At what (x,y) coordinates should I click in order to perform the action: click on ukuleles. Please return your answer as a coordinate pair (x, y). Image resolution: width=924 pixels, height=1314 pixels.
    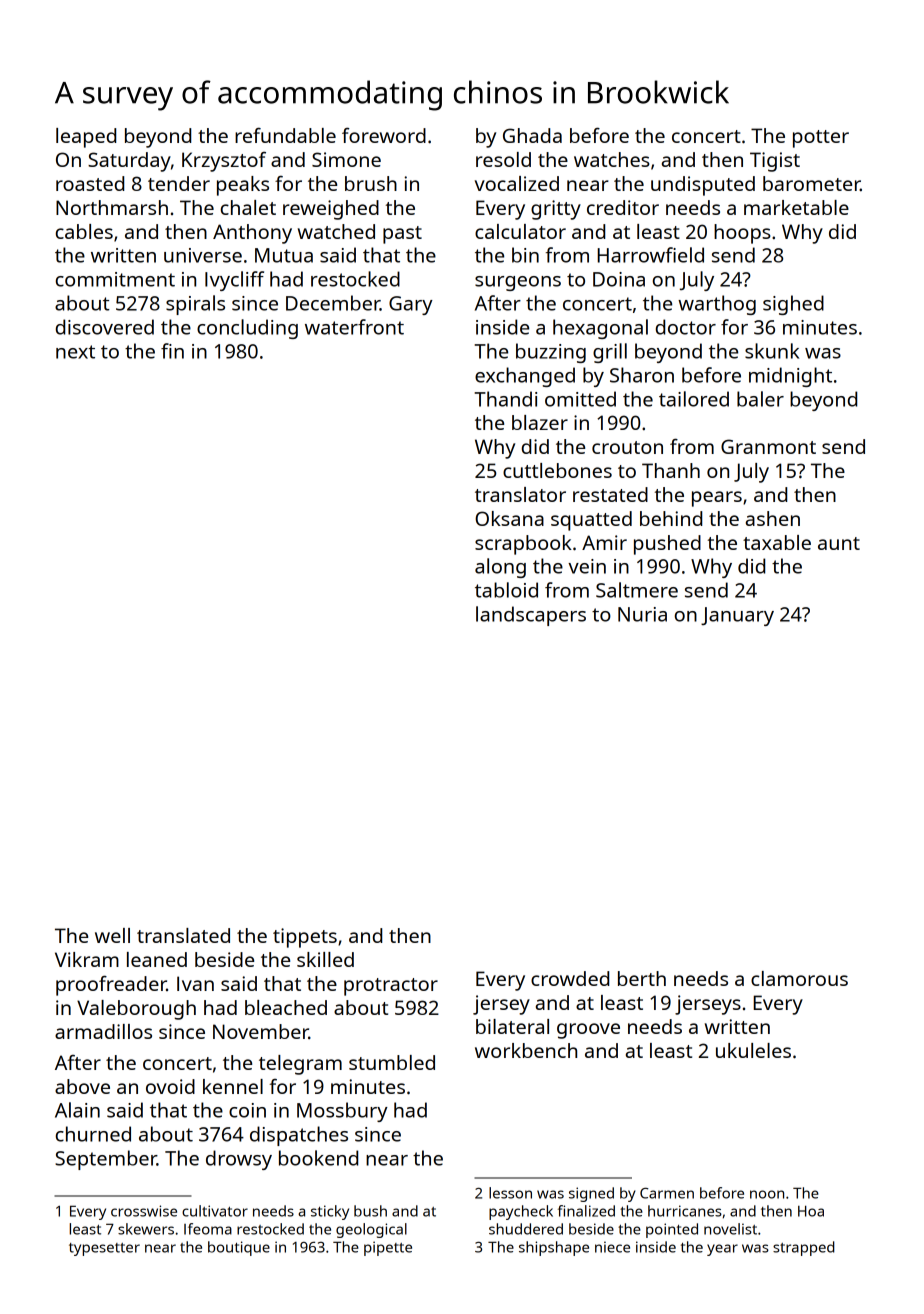
    Looking at the image, I should click on (753, 1050).
